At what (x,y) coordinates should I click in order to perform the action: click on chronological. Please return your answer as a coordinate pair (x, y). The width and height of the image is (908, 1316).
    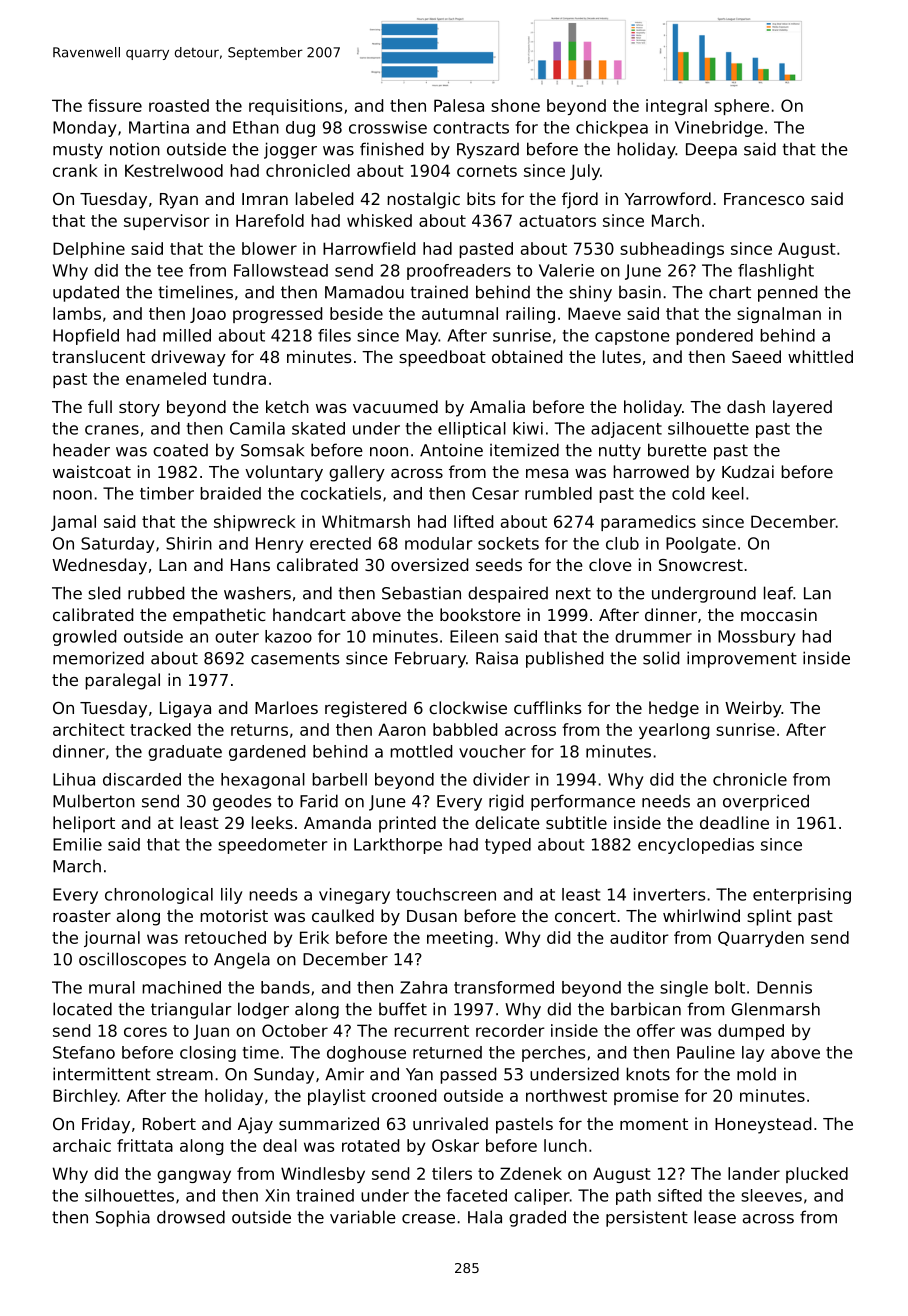
    Looking at the image, I should click on (159, 896).
